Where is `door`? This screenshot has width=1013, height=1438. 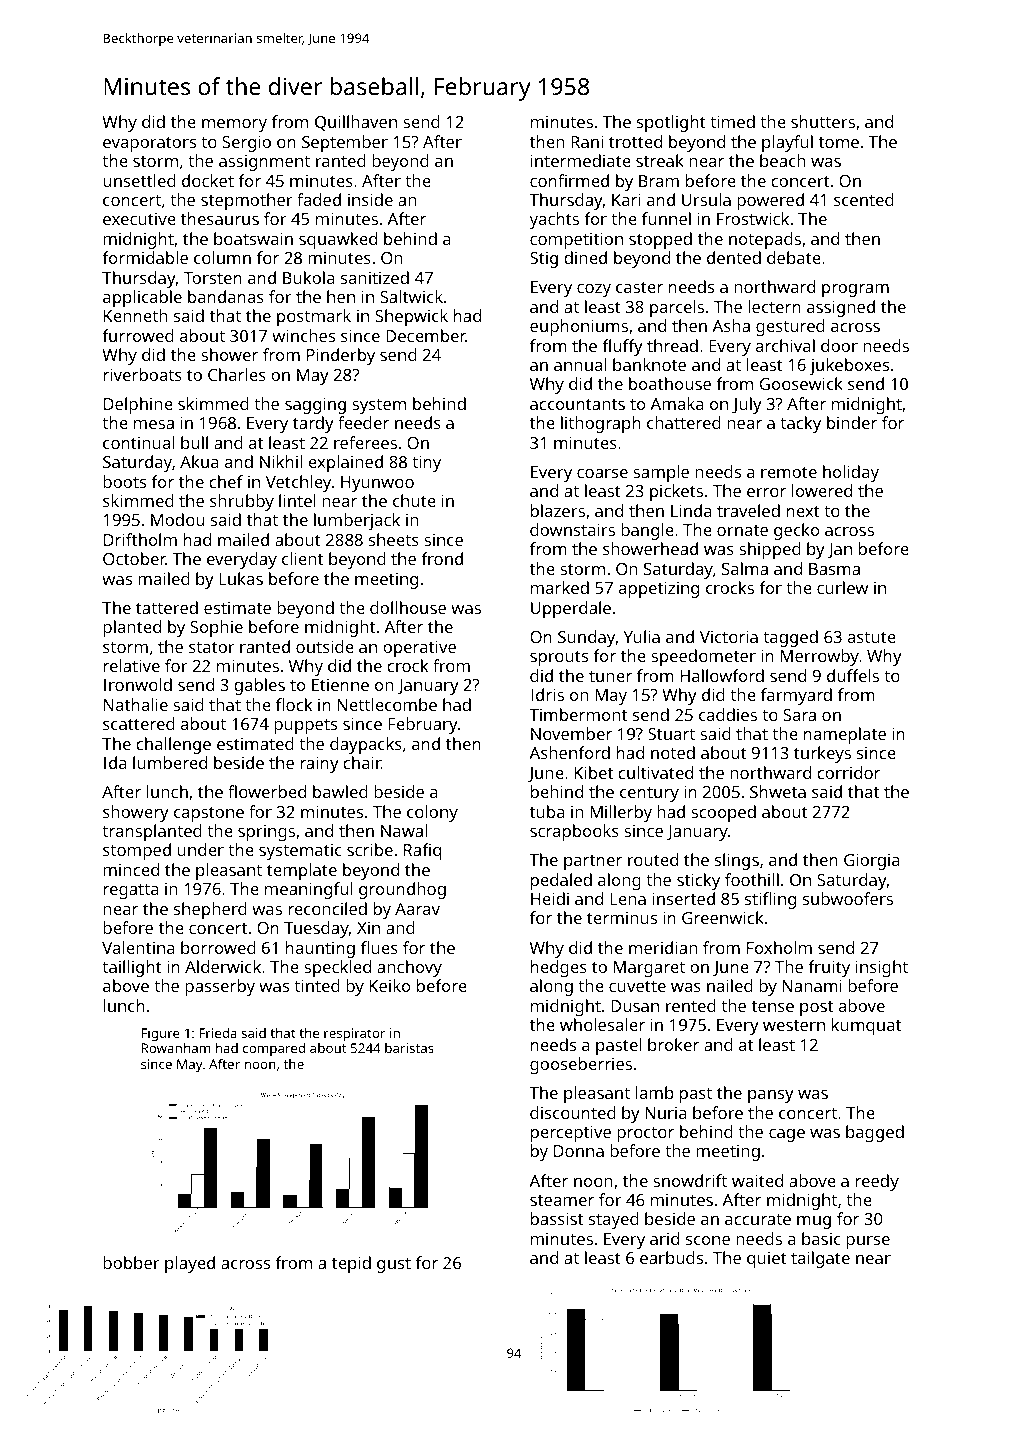
door is located at coordinates (839, 345).
